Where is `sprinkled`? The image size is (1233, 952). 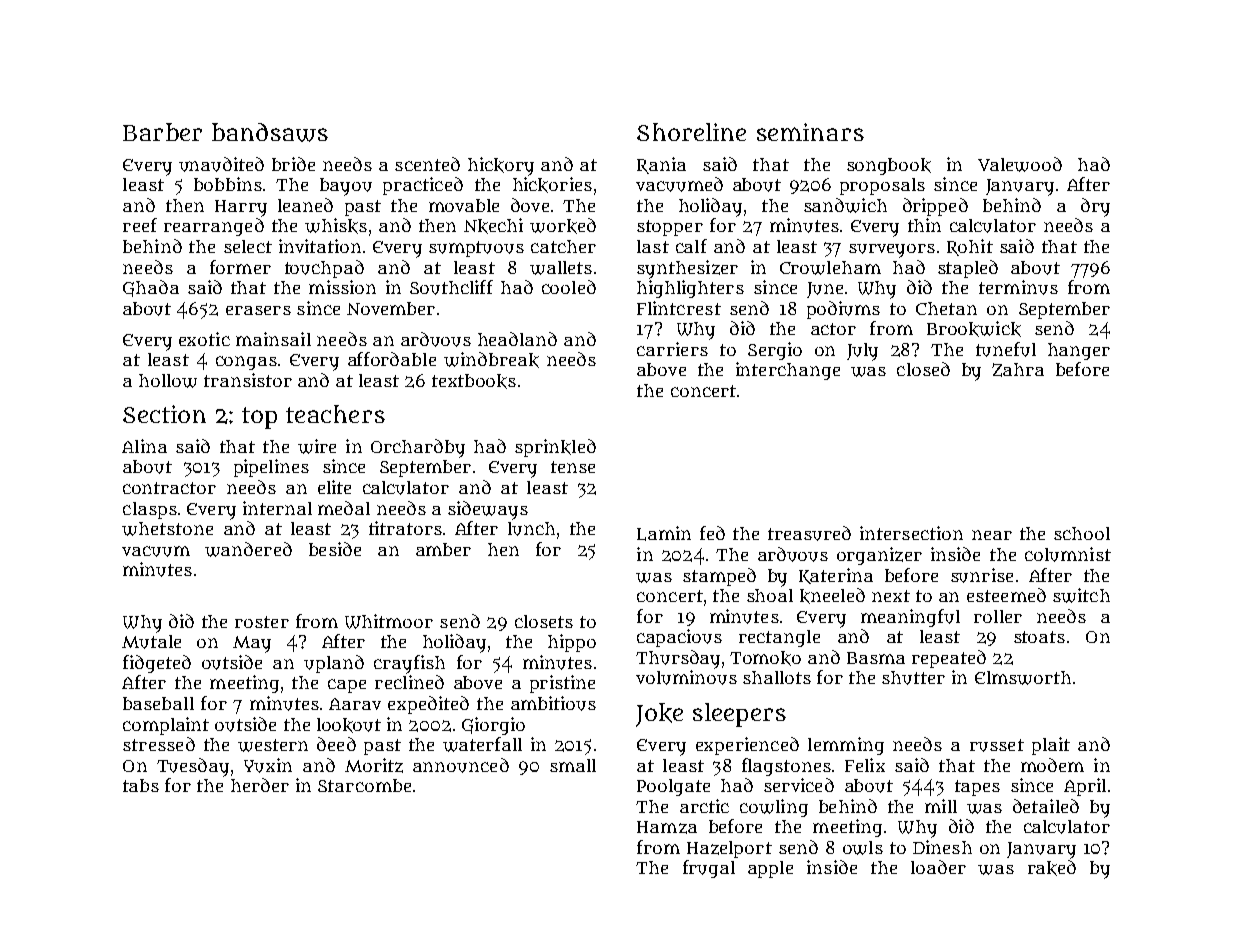 sprinkled is located at coordinates (555, 448).
